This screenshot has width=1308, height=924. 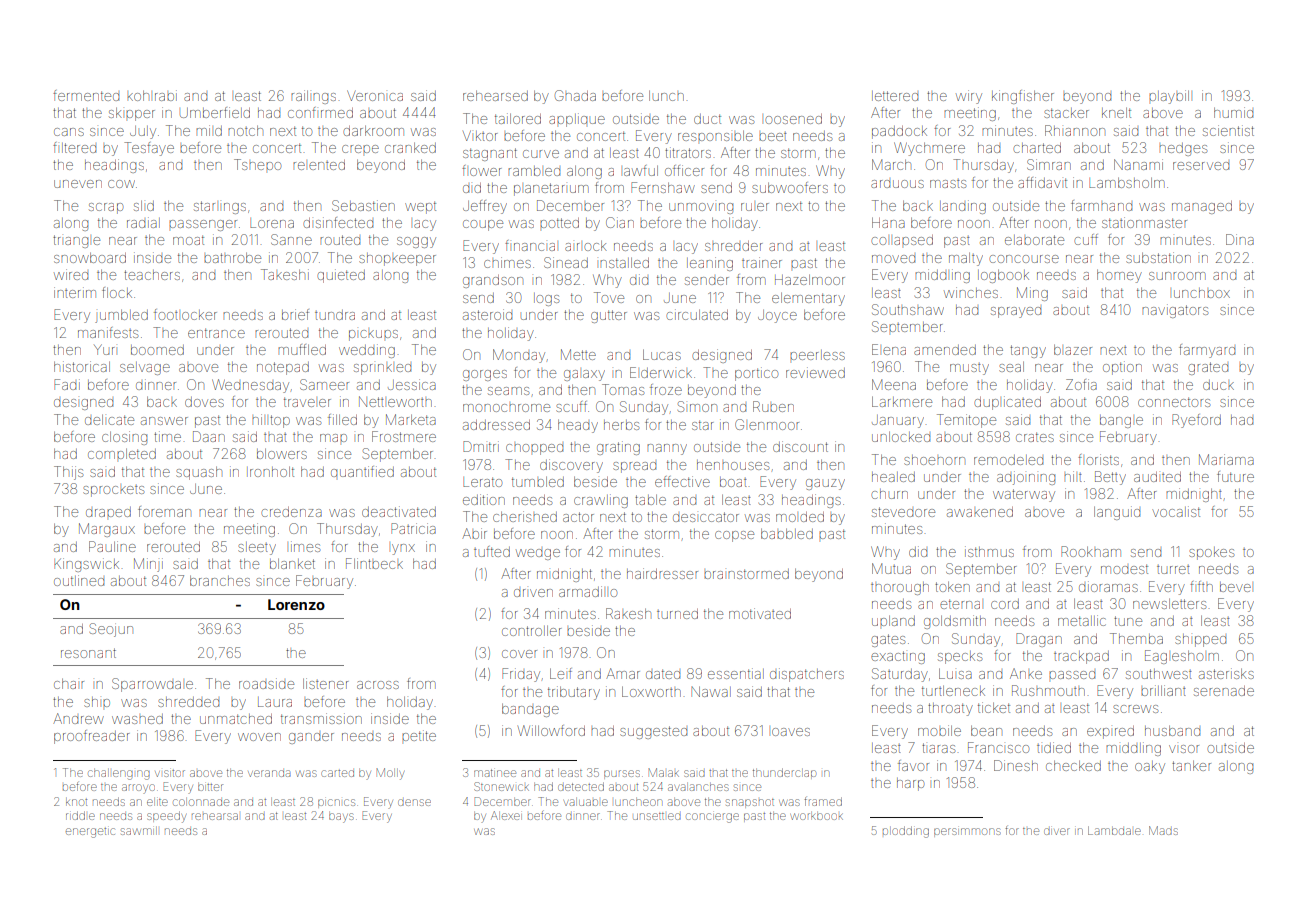 I want to click on wedge, so click(x=538, y=554).
